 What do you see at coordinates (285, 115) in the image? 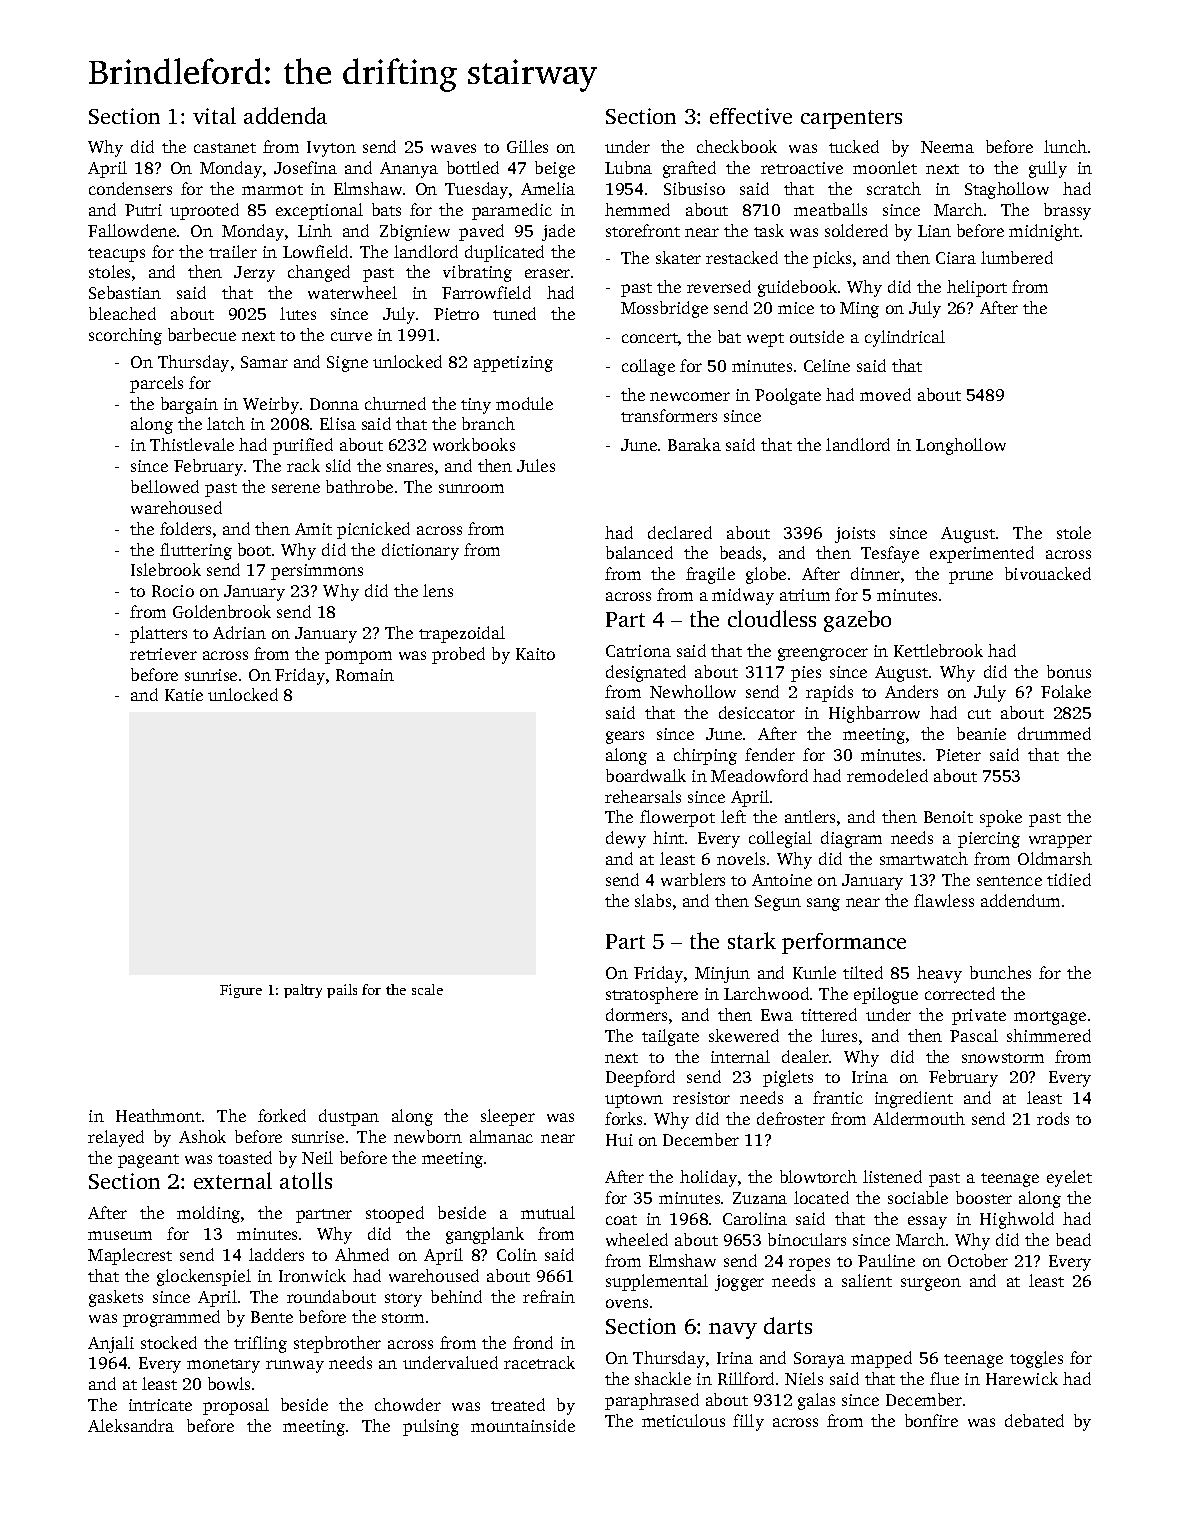
I see `addenda` at bounding box center [285, 115].
